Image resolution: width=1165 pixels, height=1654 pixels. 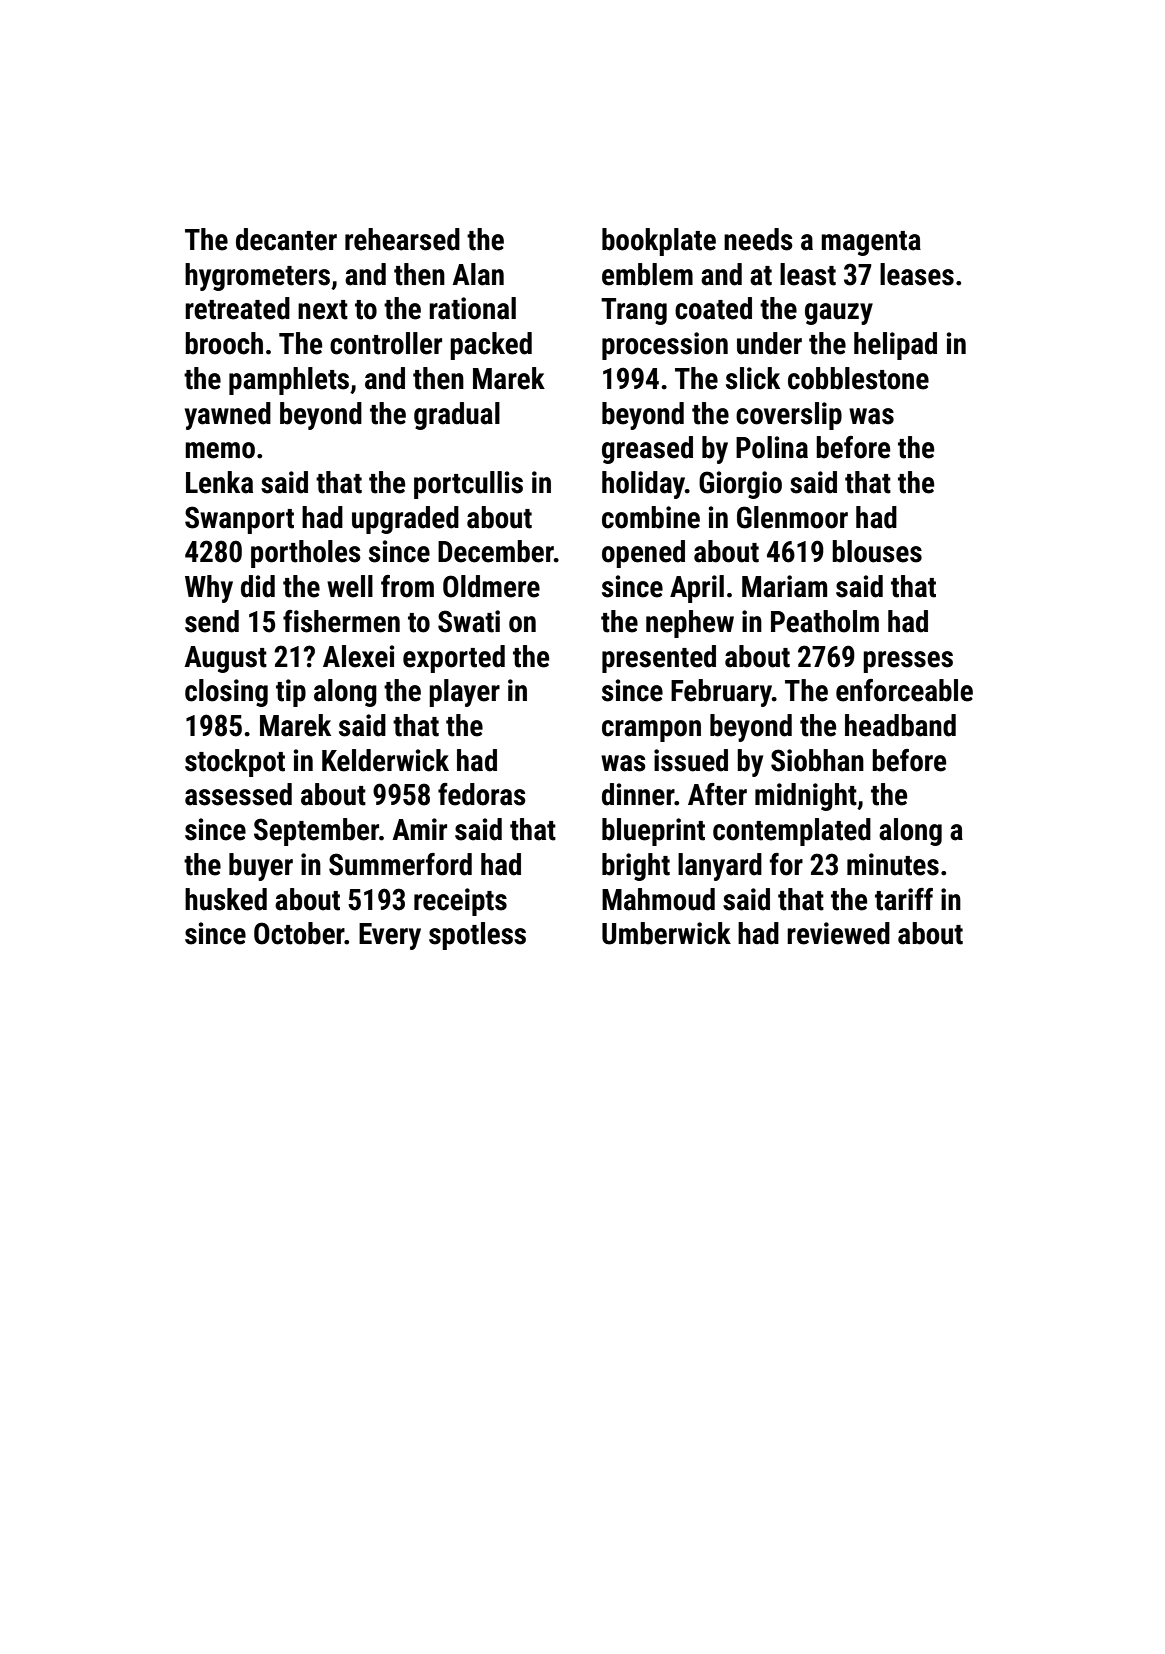 What do you see at coordinates (758, 239) in the screenshot?
I see `needs` at bounding box center [758, 239].
